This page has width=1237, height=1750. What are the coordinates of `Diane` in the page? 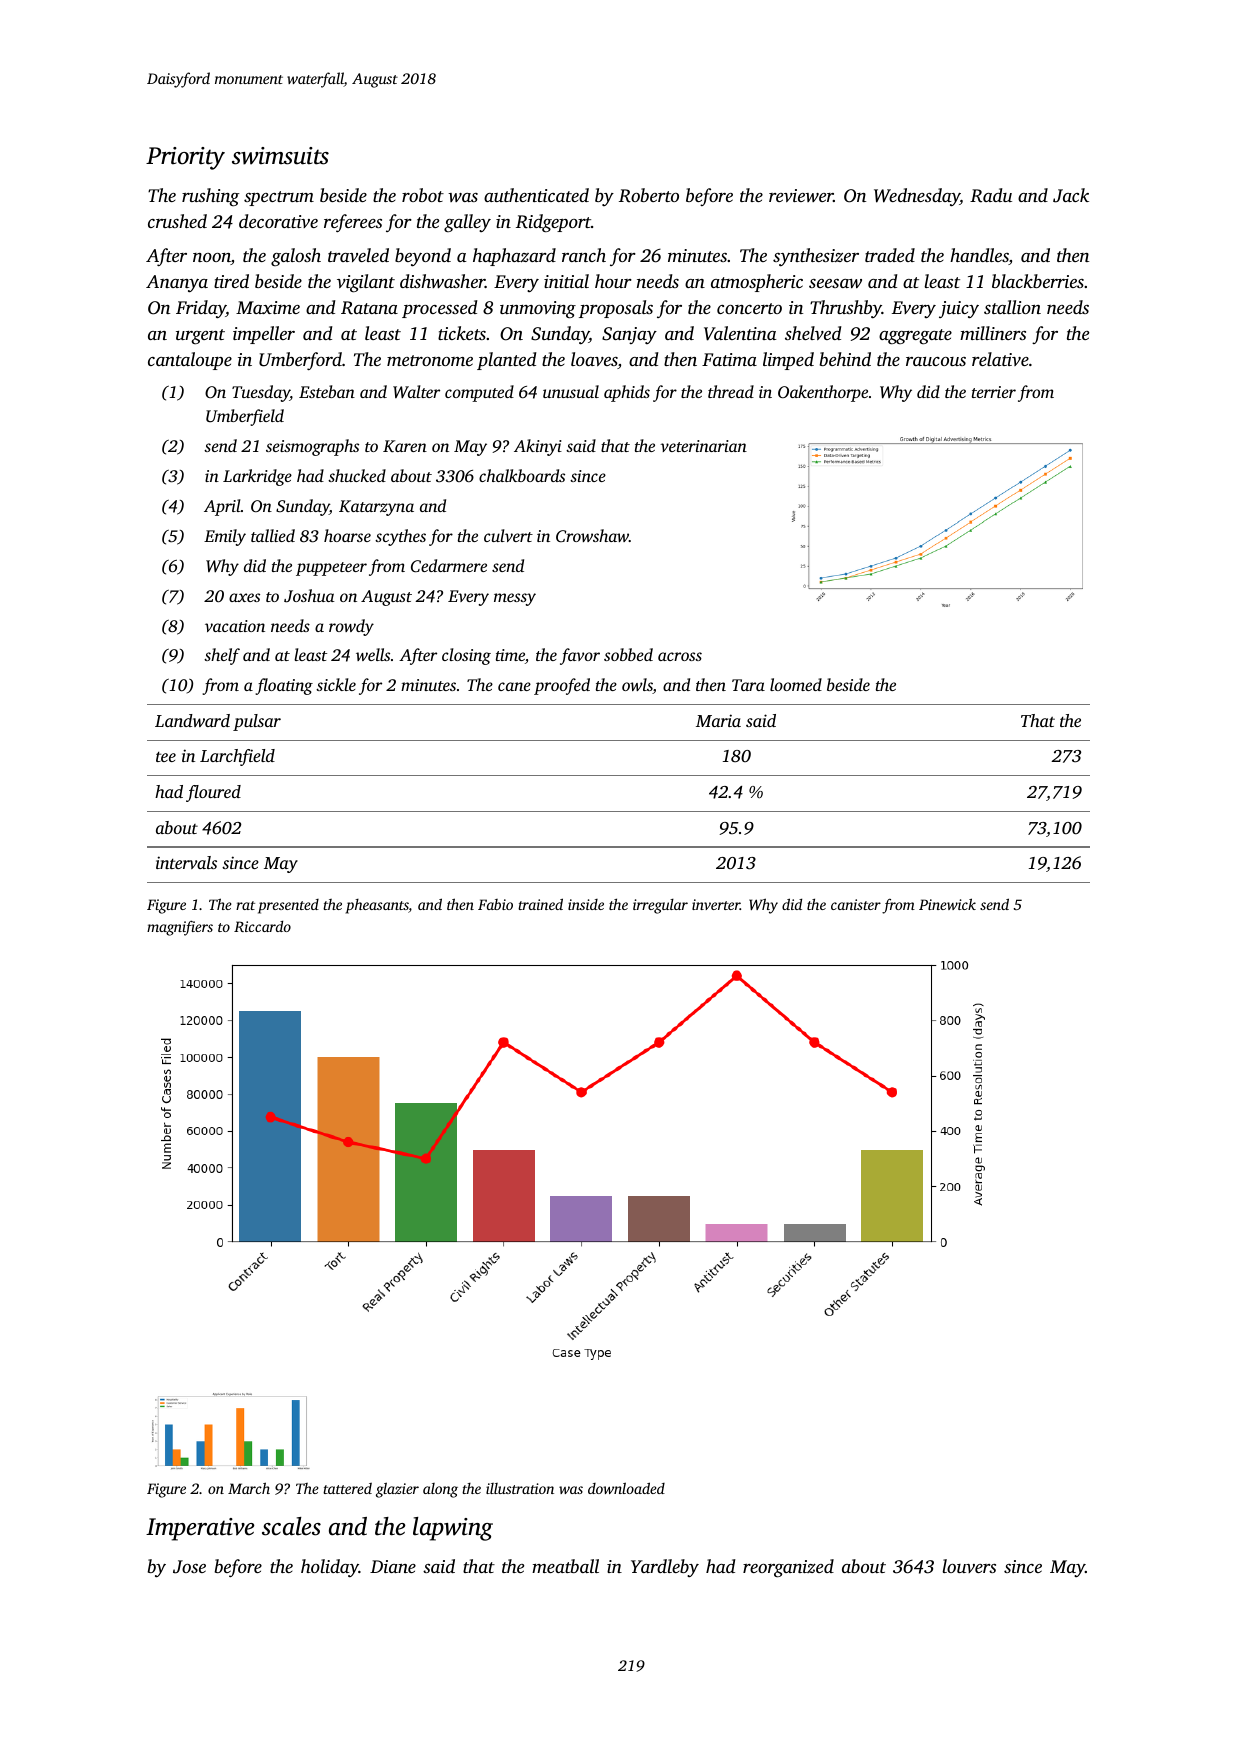 It's located at (393, 1566).
